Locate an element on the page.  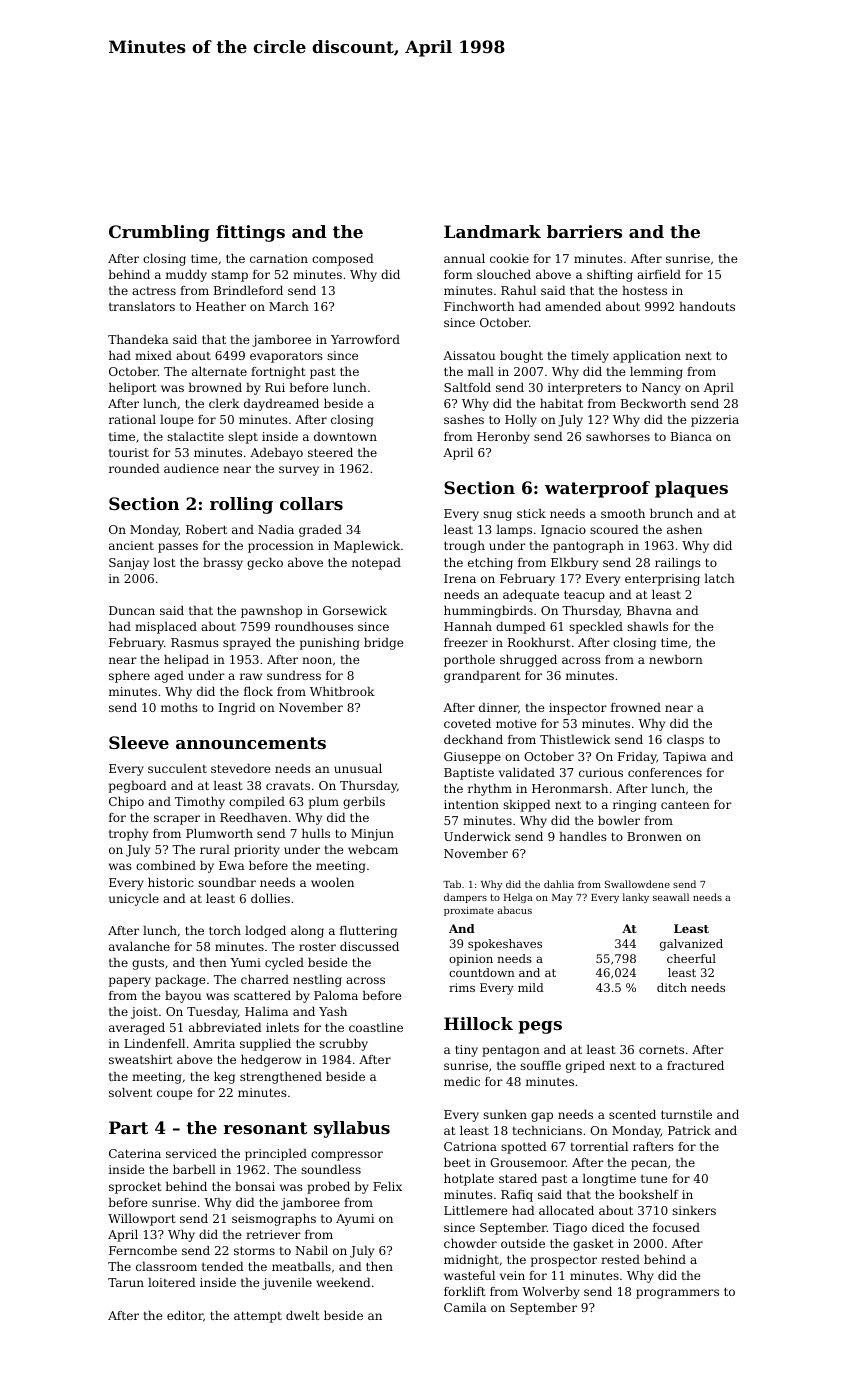
Willowport is located at coordinates (141, 1220).
